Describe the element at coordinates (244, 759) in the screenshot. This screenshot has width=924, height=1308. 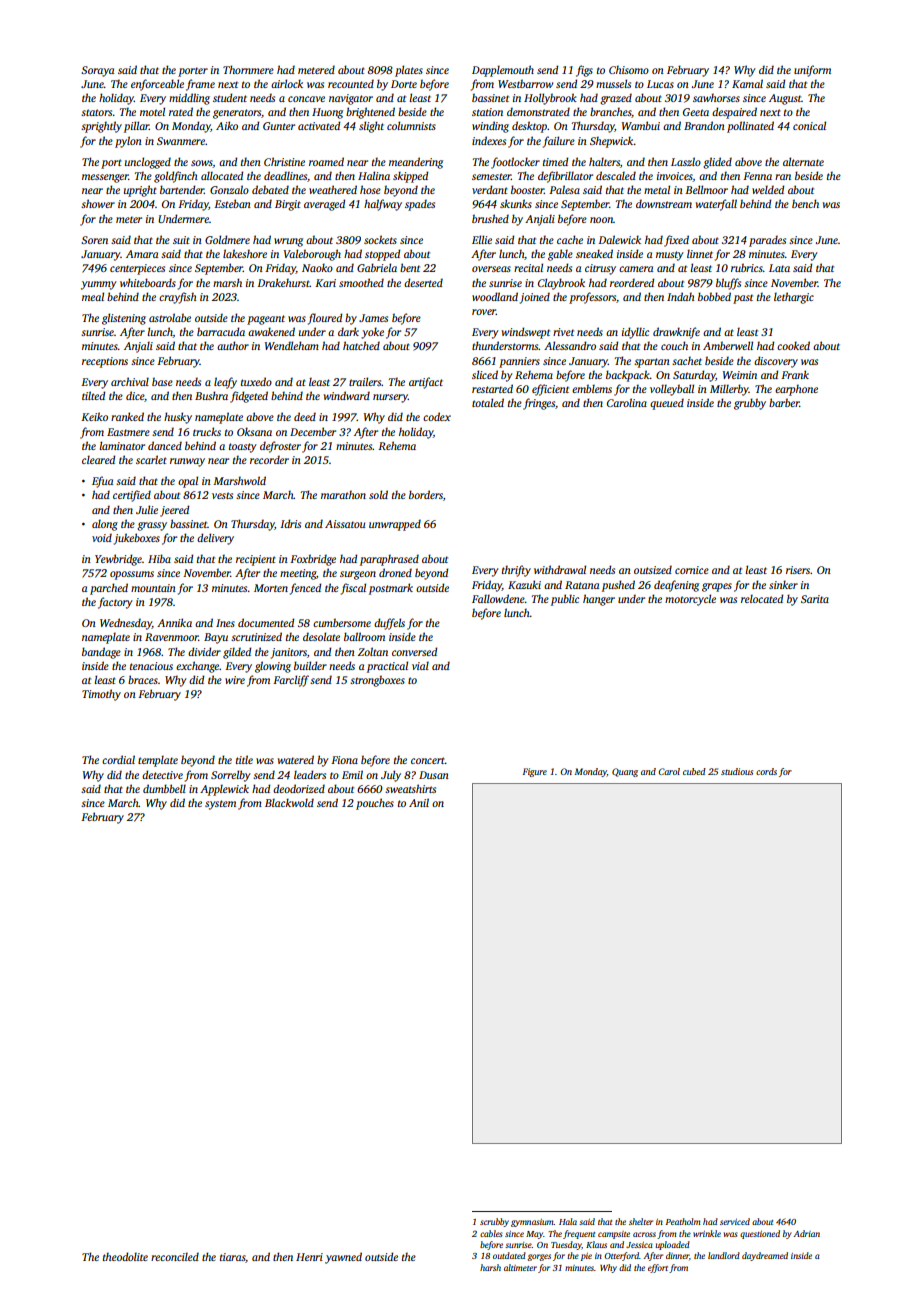
I see `title` at that location.
